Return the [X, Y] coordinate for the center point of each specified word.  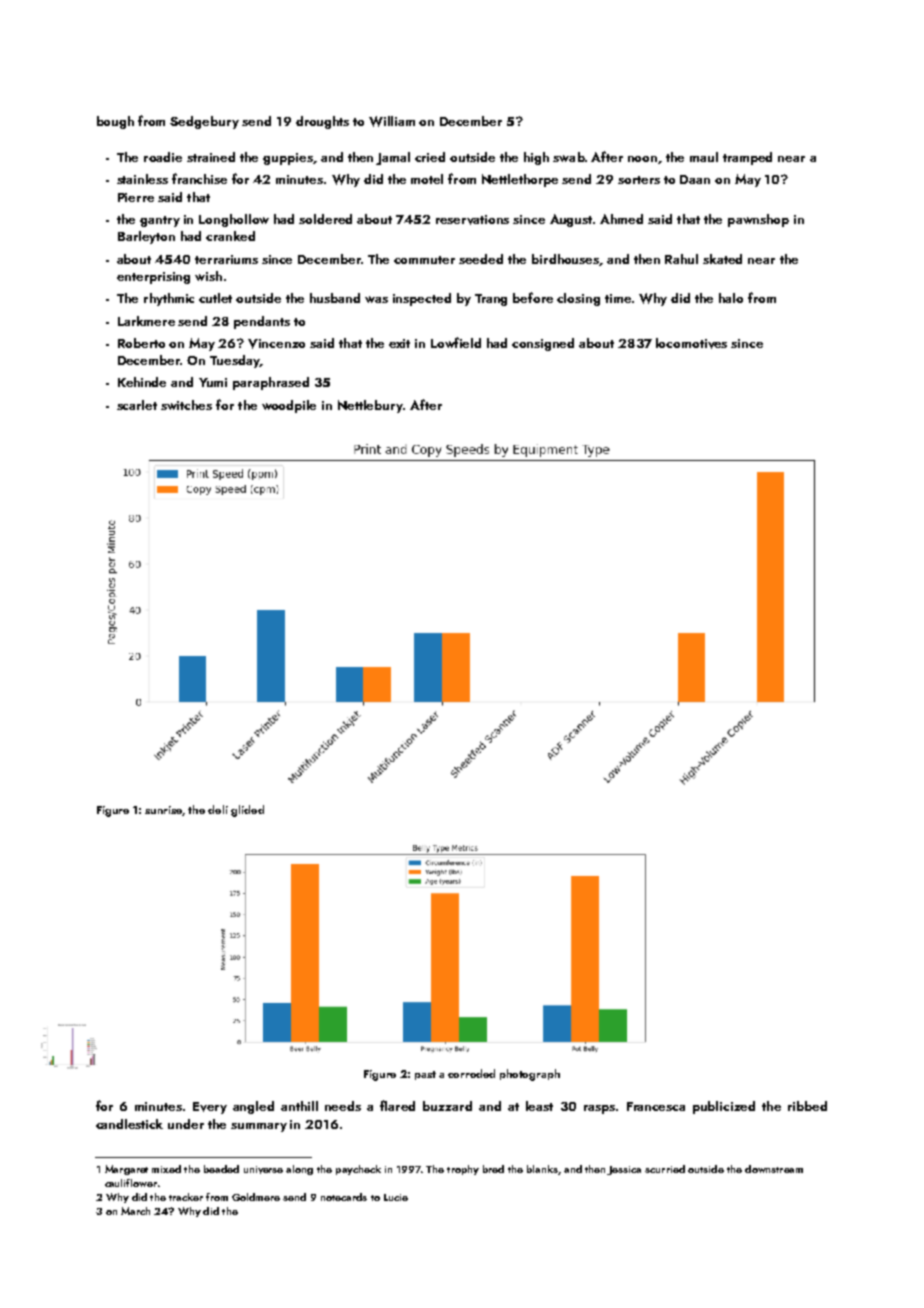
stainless [142, 179]
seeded [481, 259]
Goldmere [256, 1197]
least [539, 1106]
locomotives [691, 343]
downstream [774, 1169]
